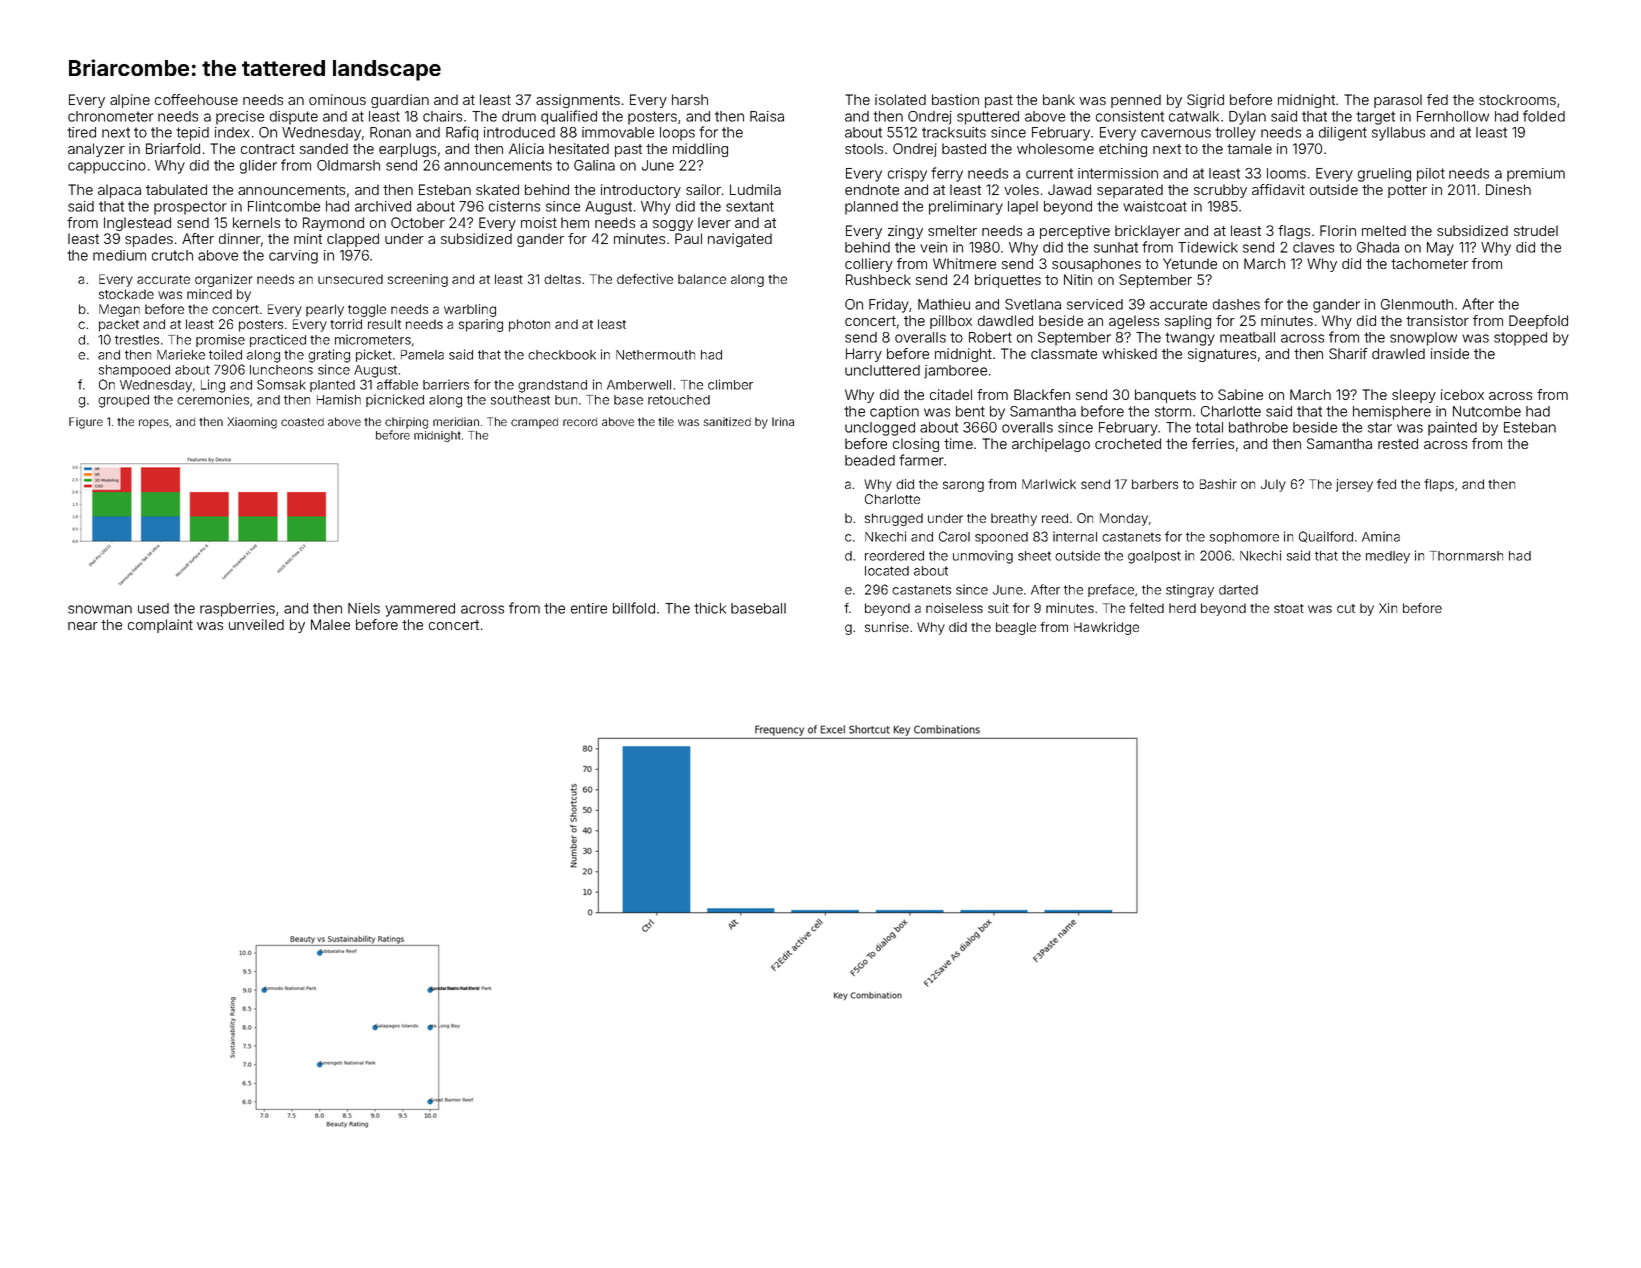 This page has height=1268, width=1641. What do you see at coordinates (422, 355) in the page?
I see `Pamela` at bounding box center [422, 355].
